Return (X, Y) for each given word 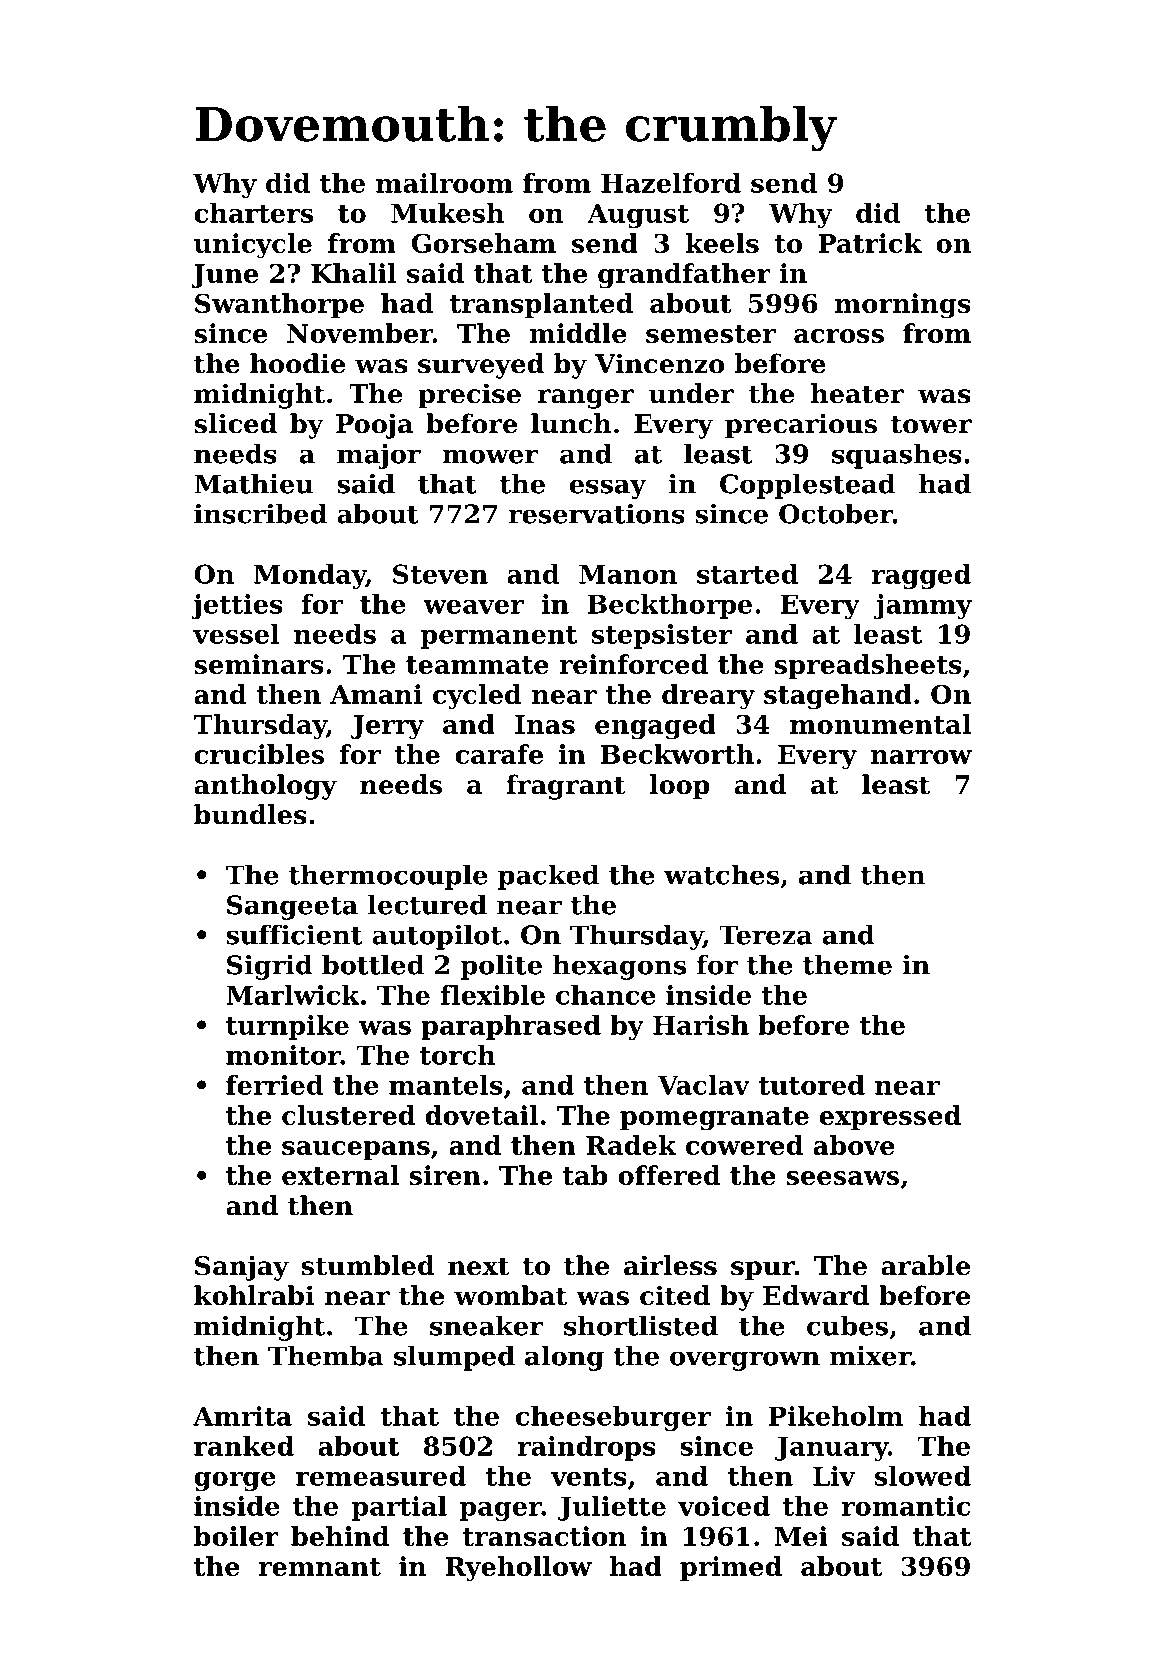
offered (669, 1175)
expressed (890, 1117)
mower (490, 456)
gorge (235, 1481)
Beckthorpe (670, 606)
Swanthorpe (279, 305)
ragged (921, 576)
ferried (275, 1085)
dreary (708, 697)
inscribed (260, 513)
